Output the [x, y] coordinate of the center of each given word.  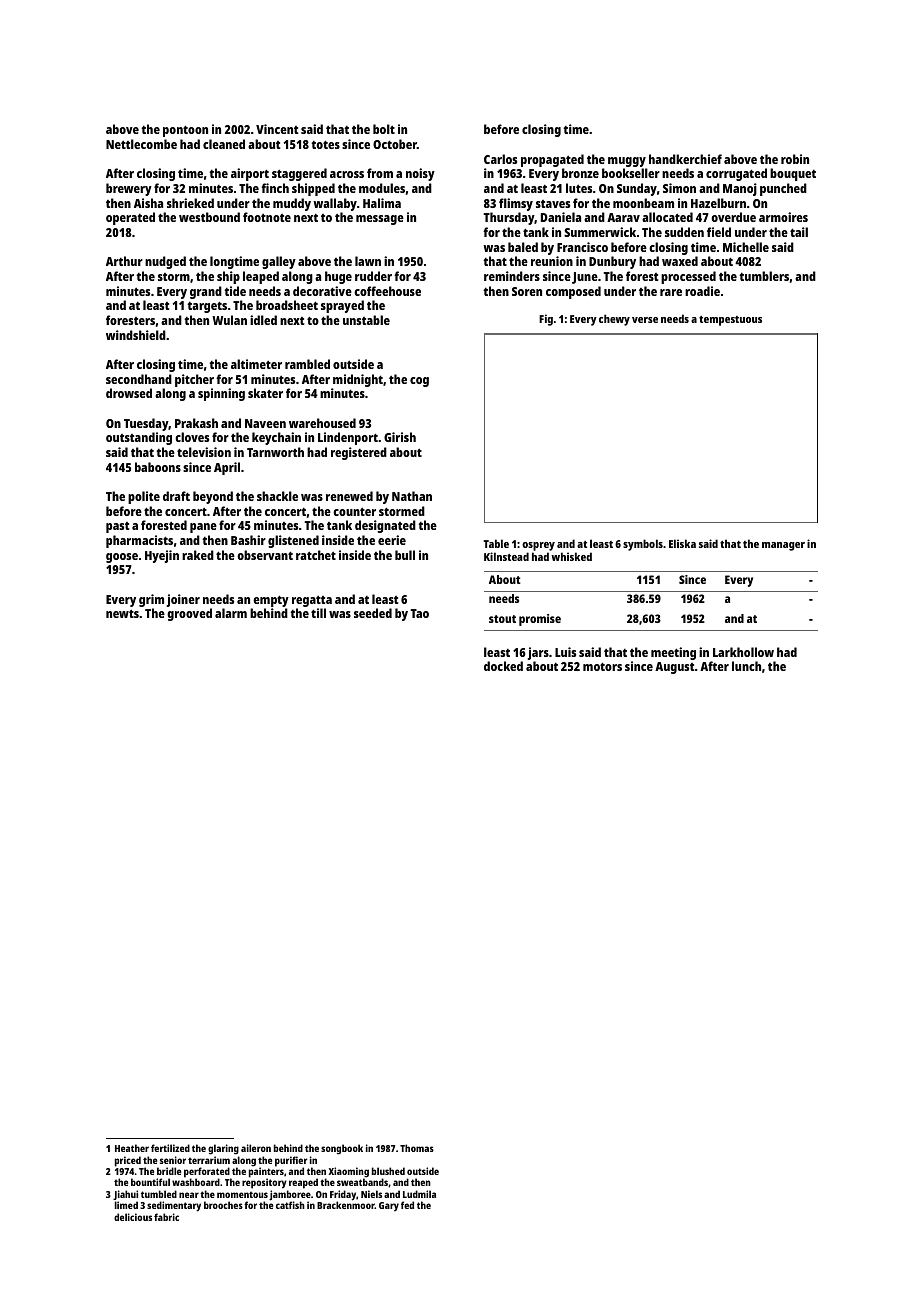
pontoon [185, 131]
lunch [746, 666]
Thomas [417, 1148]
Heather [132, 1148]
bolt [384, 129]
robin [795, 159]
